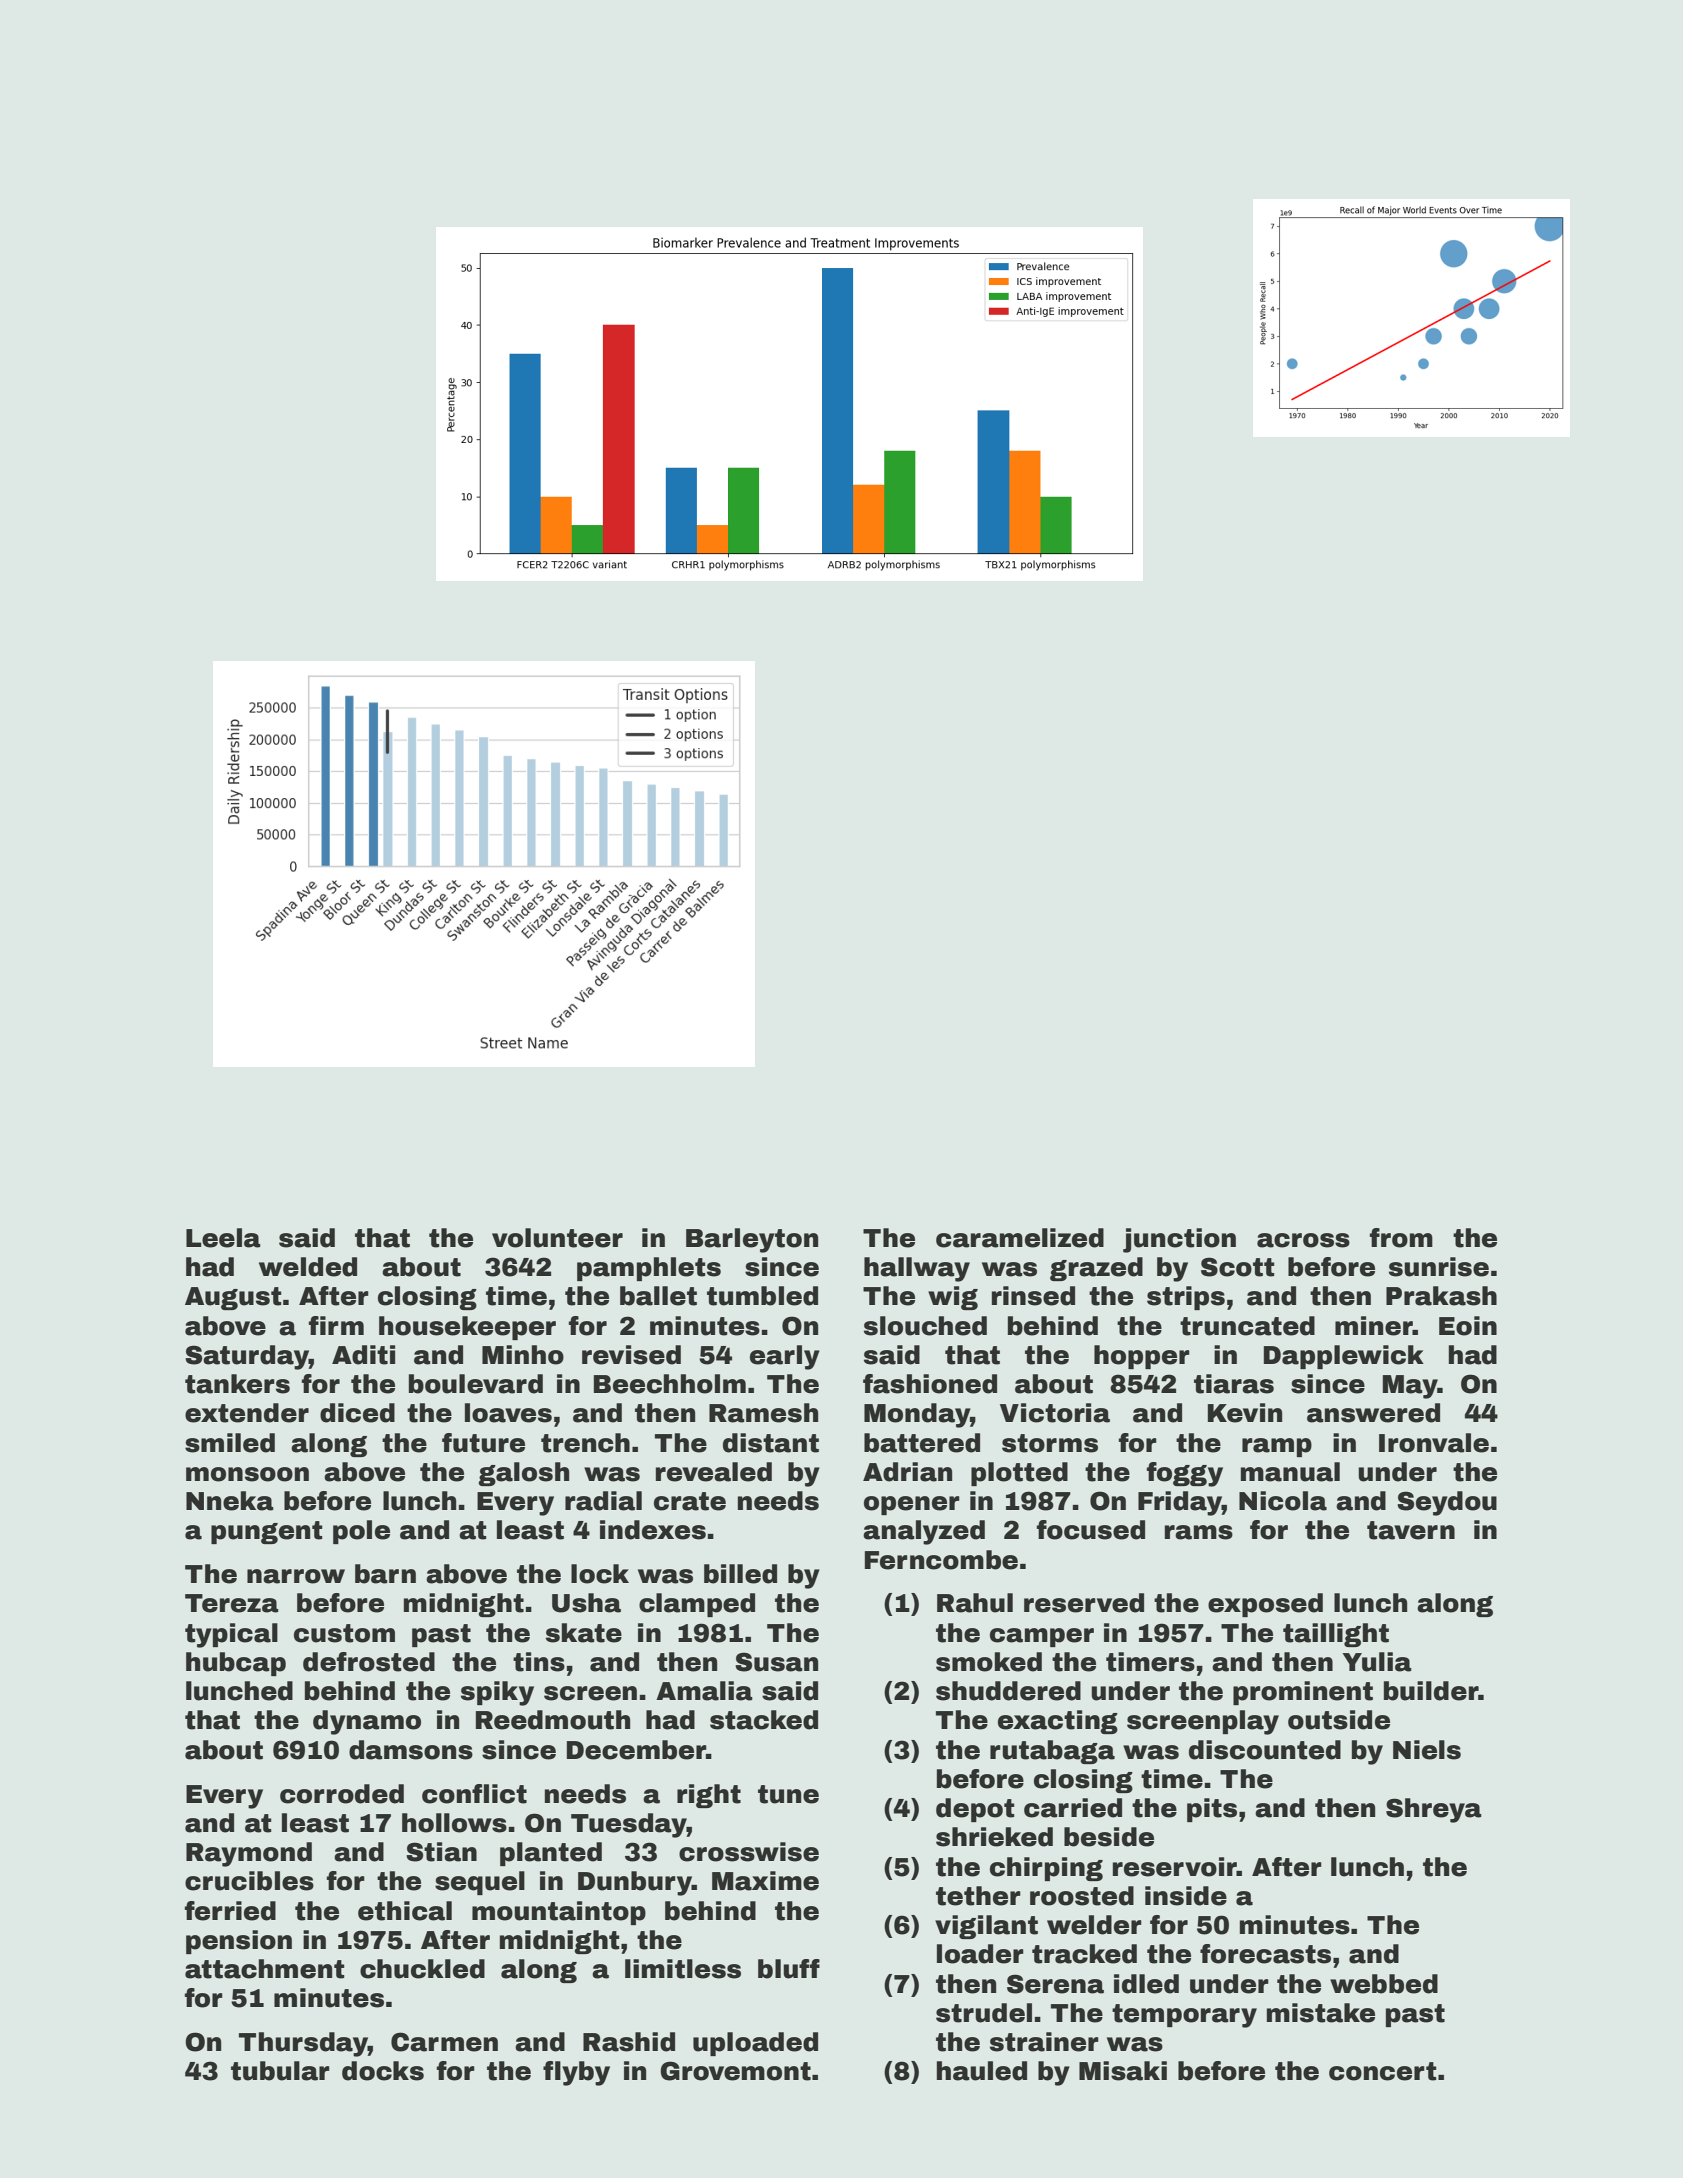 This screenshot has width=1683, height=2178. What do you see at coordinates (752, 1240) in the screenshot?
I see `Barleyton` at bounding box center [752, 1240].
